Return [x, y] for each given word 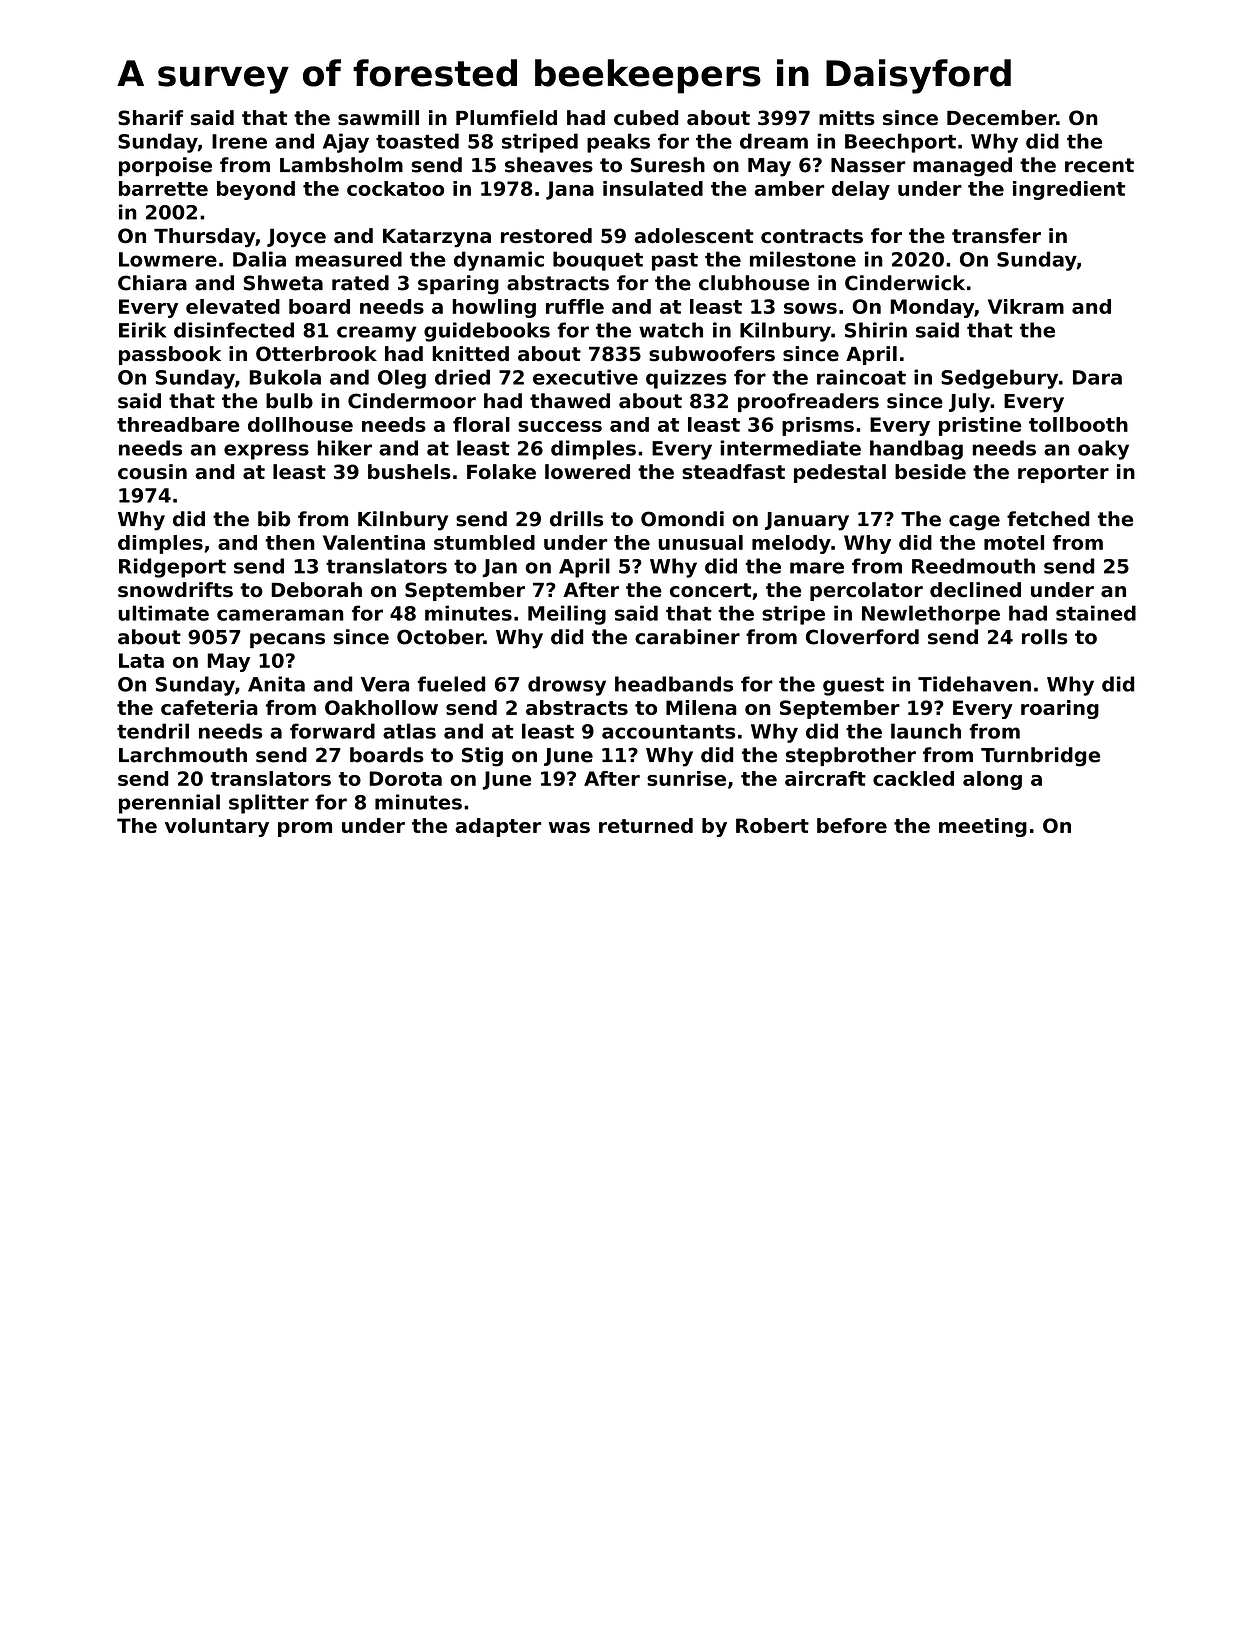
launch [926, 731]
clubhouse [754, 283]
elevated [233, 306]
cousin [152, 472]
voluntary [217, 827]
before [852, 825]
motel [1014, 542]
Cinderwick [905, 283]
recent [1099, 165]
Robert [772, 825]
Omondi [682, 519]
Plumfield [506, 118]
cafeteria [209, 707]
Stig [482, 757]
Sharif [150, 118]
